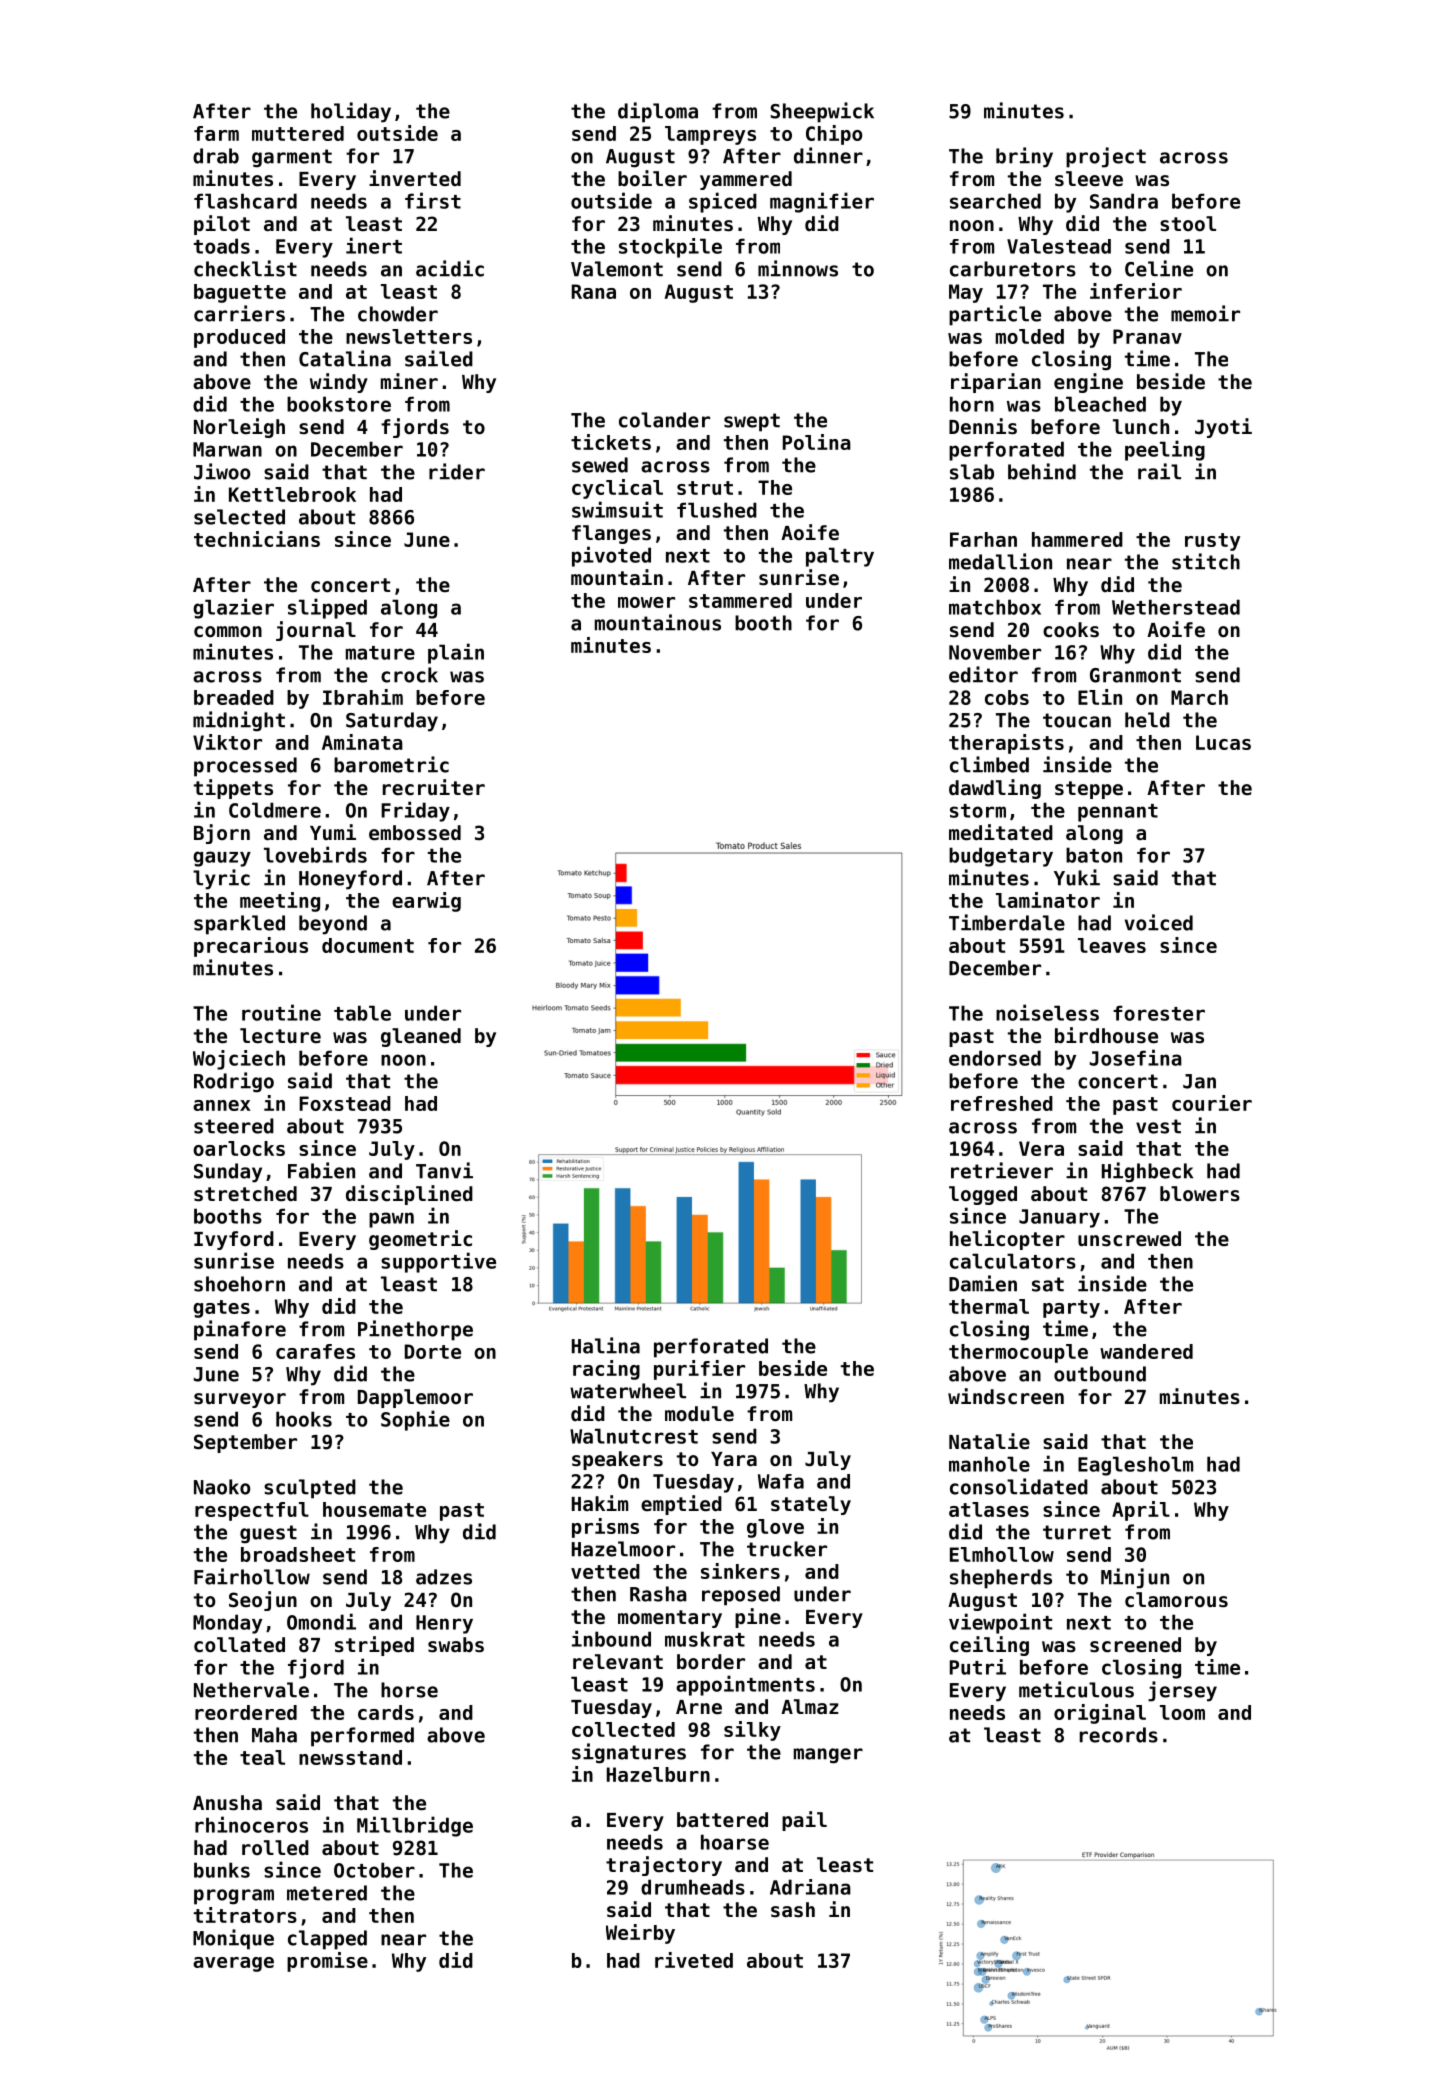 This screenshot has width=1450, height=2100. What do you see at coordinates (822, 112) in the screenshot?
I see `Sheepwick` at bounding box center [822, 112].
